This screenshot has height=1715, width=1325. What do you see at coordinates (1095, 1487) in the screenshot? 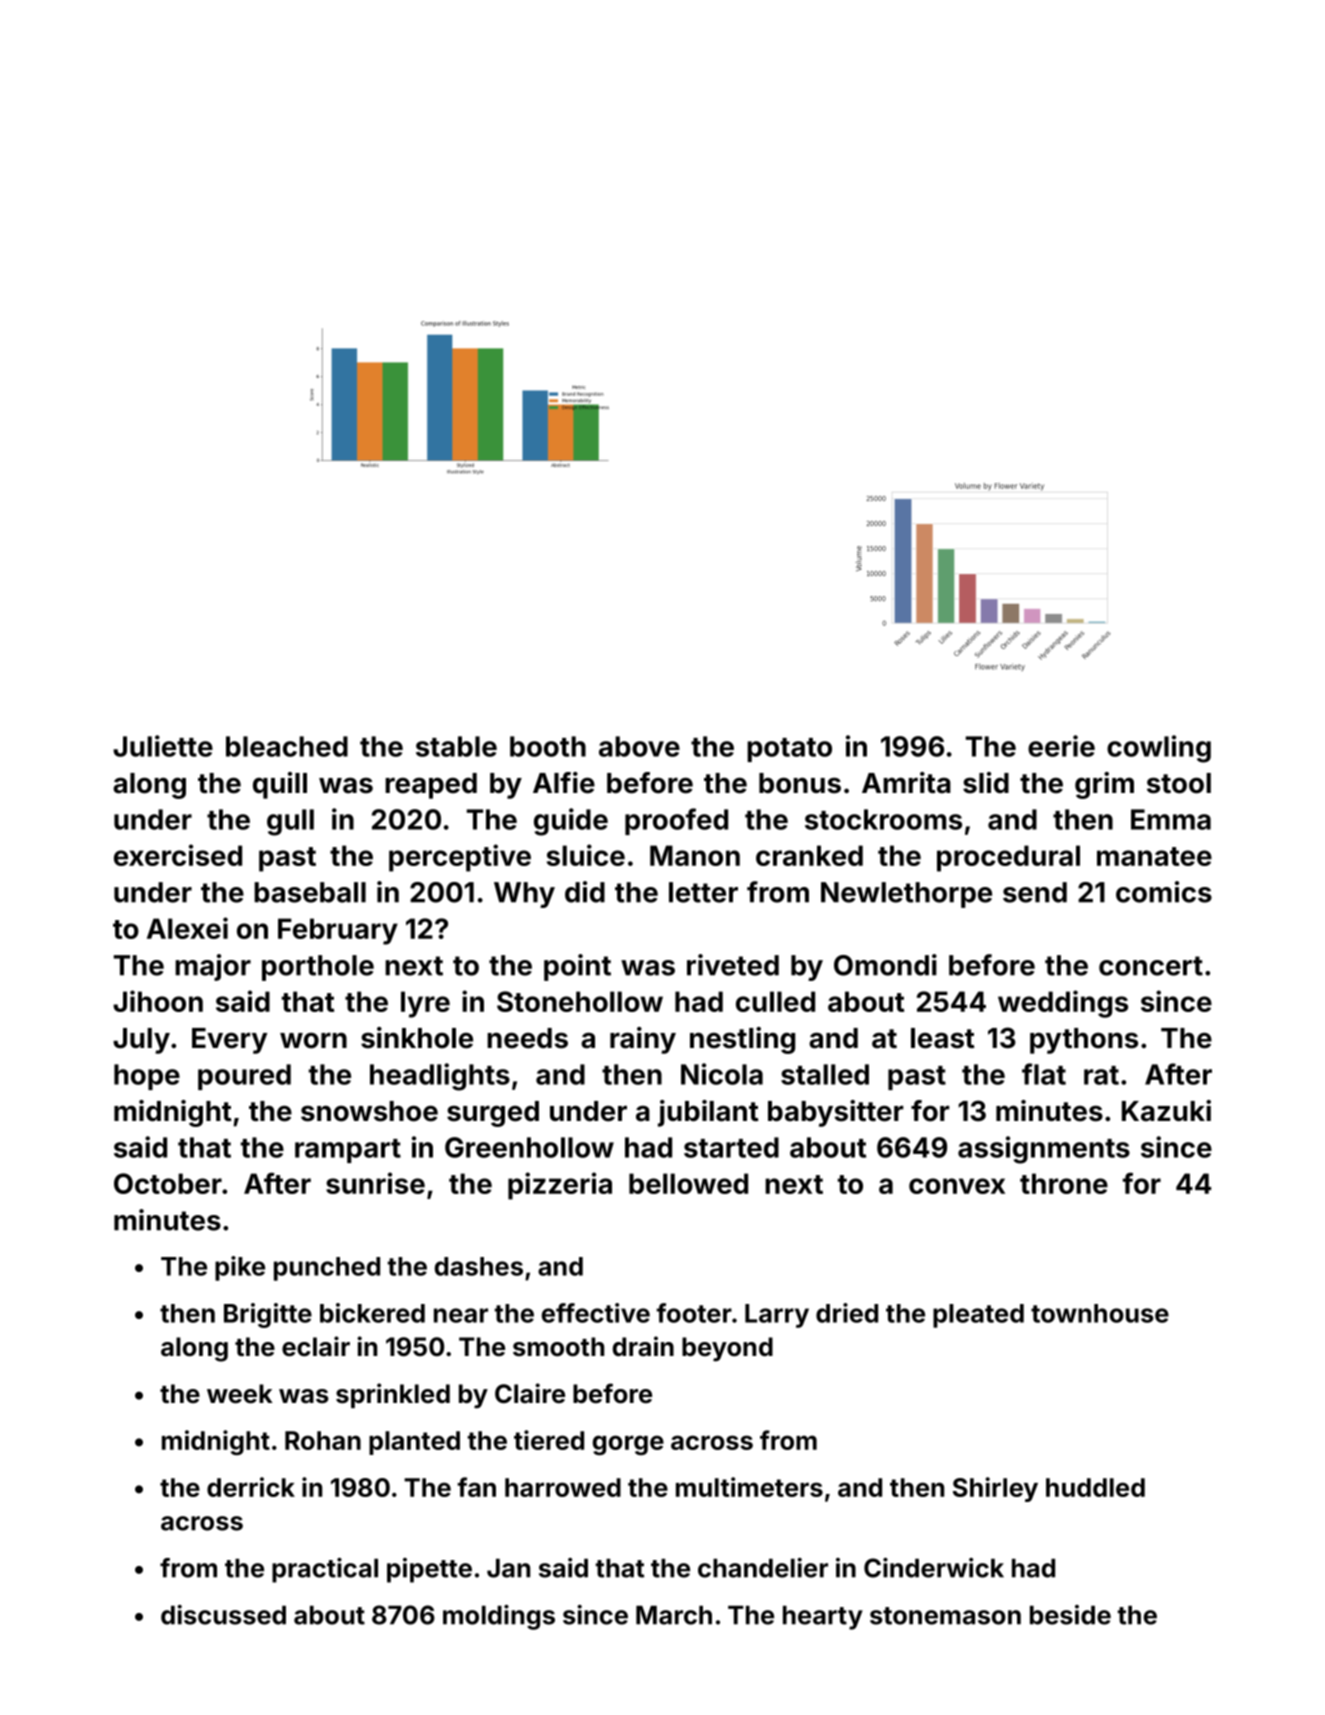
I see `huddled` at bounding box center [1095, 1487].
